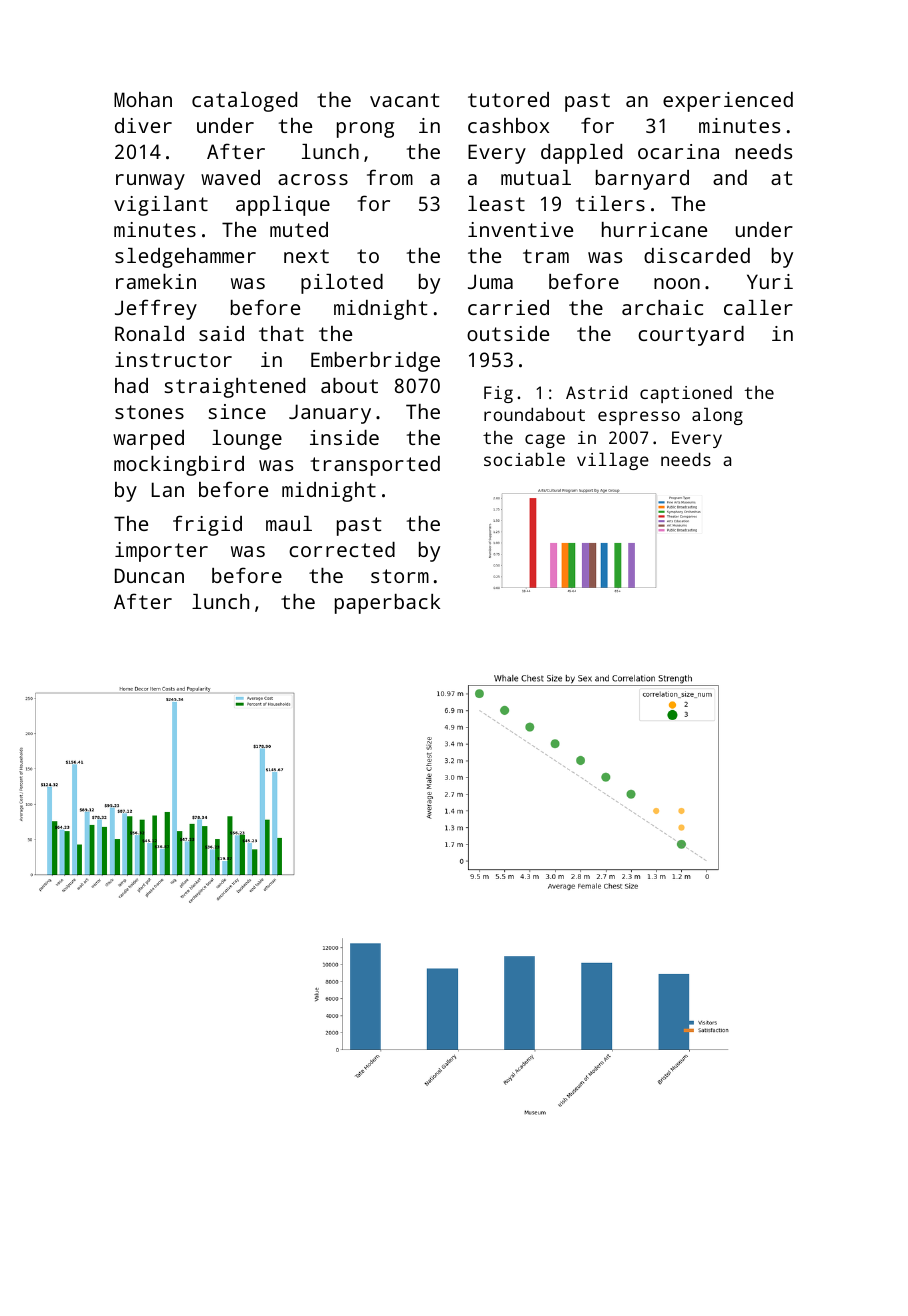  Describe the element at coordinates (536, 177) in the screenshot. I see `mutual` at that location.
